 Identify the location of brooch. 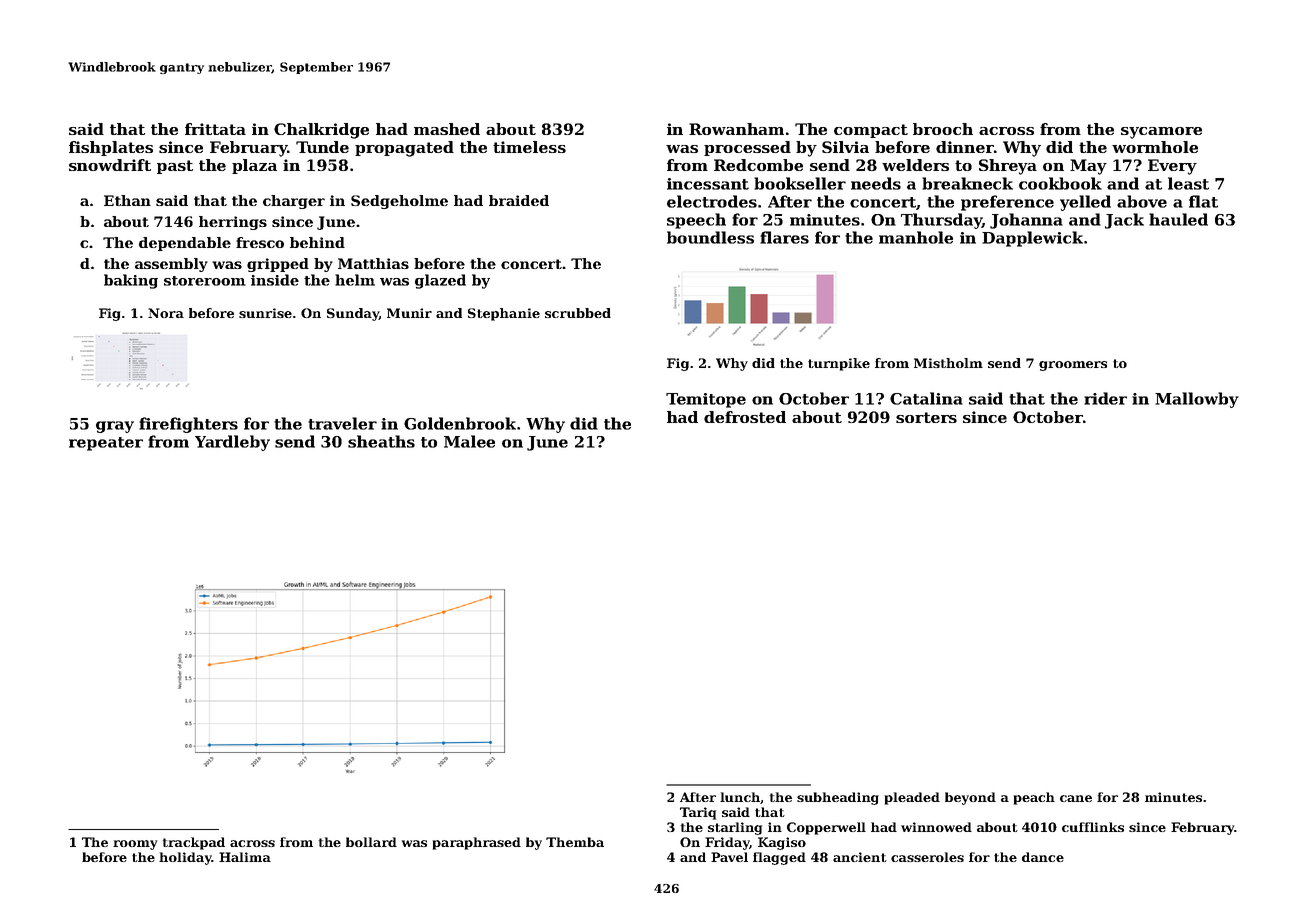
(943, 129).
